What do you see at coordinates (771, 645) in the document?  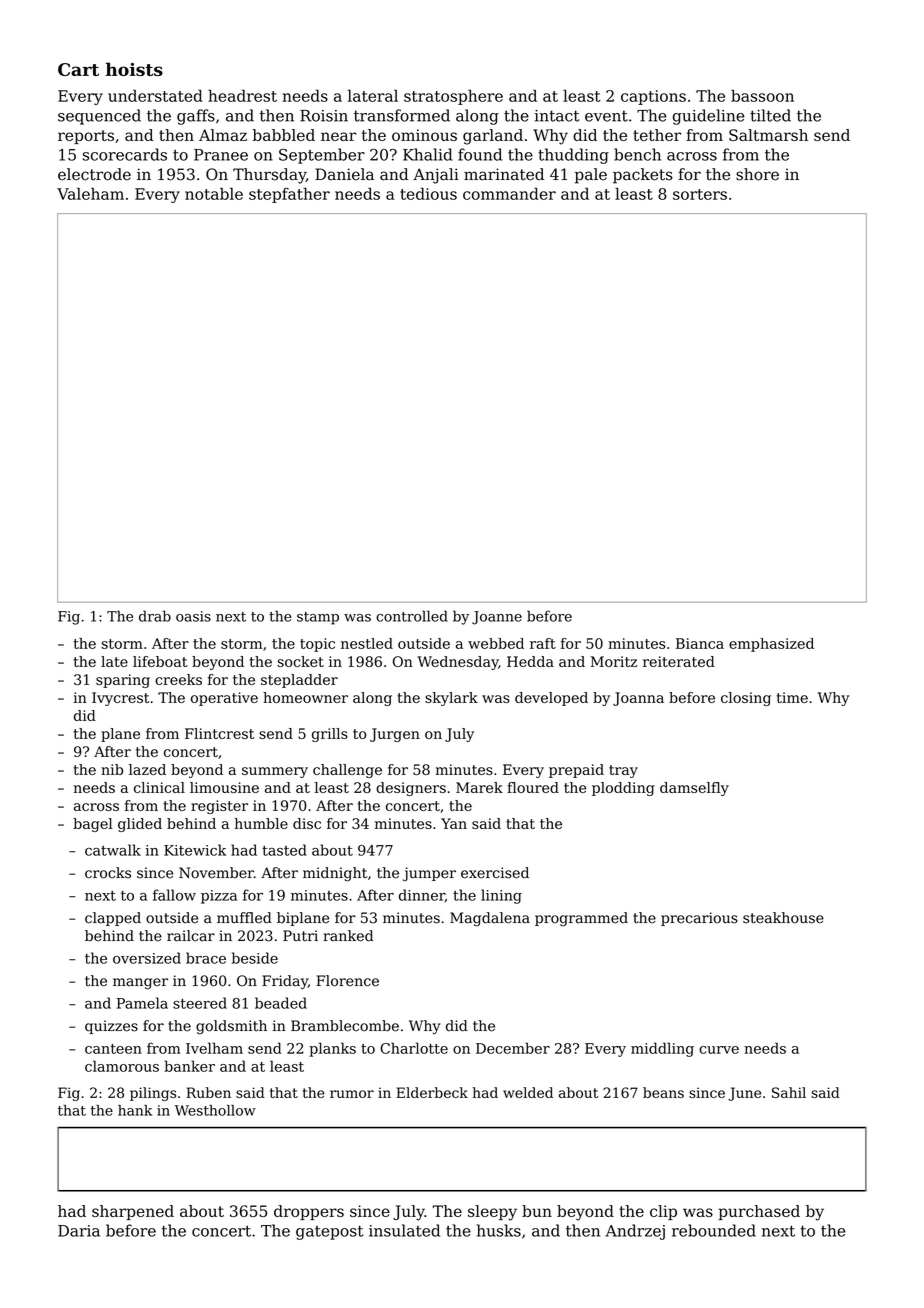 I see `emphasized` at bounding box center [771, 645].
